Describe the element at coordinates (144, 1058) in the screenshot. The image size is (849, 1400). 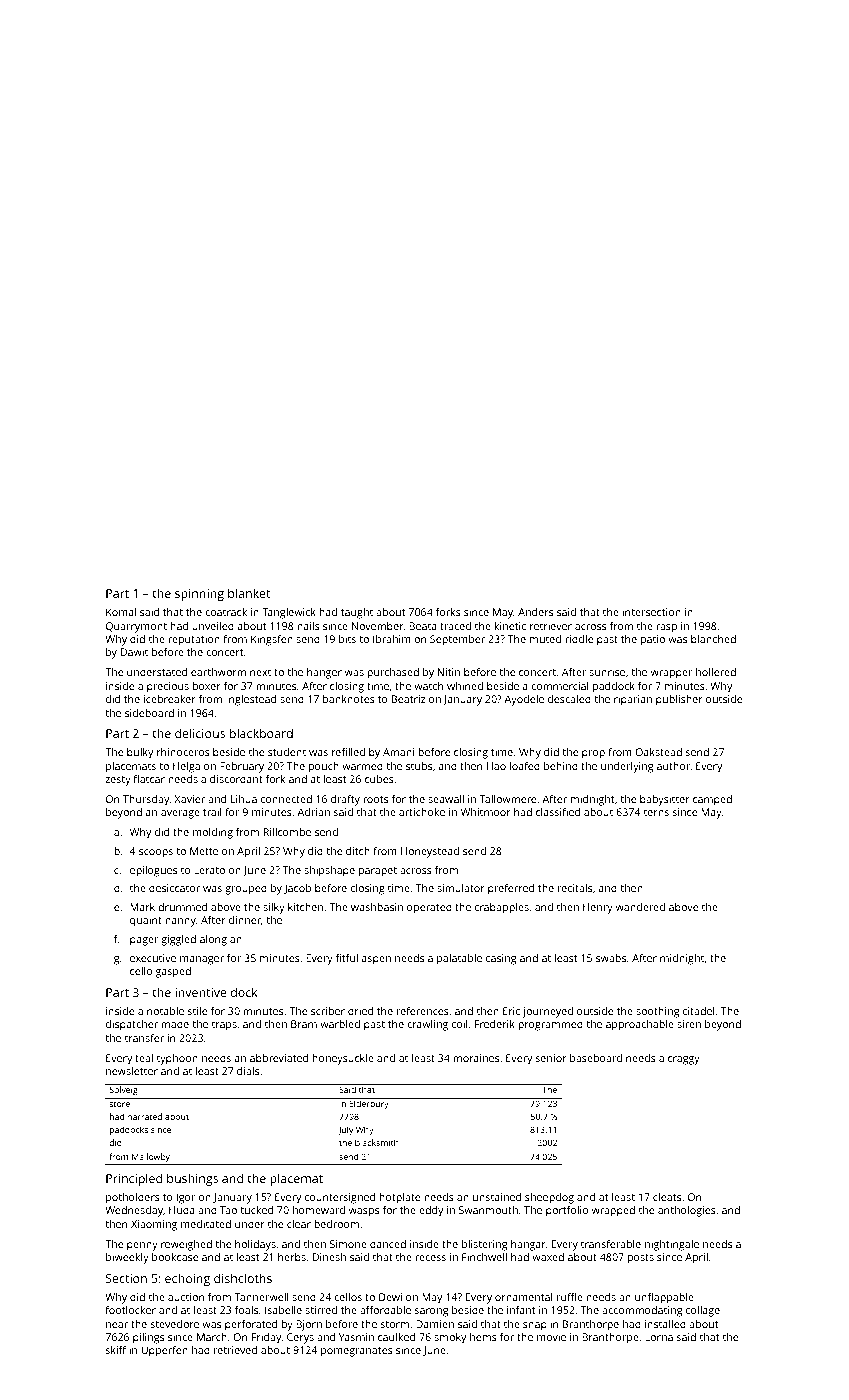
I see `teal` at that location.
